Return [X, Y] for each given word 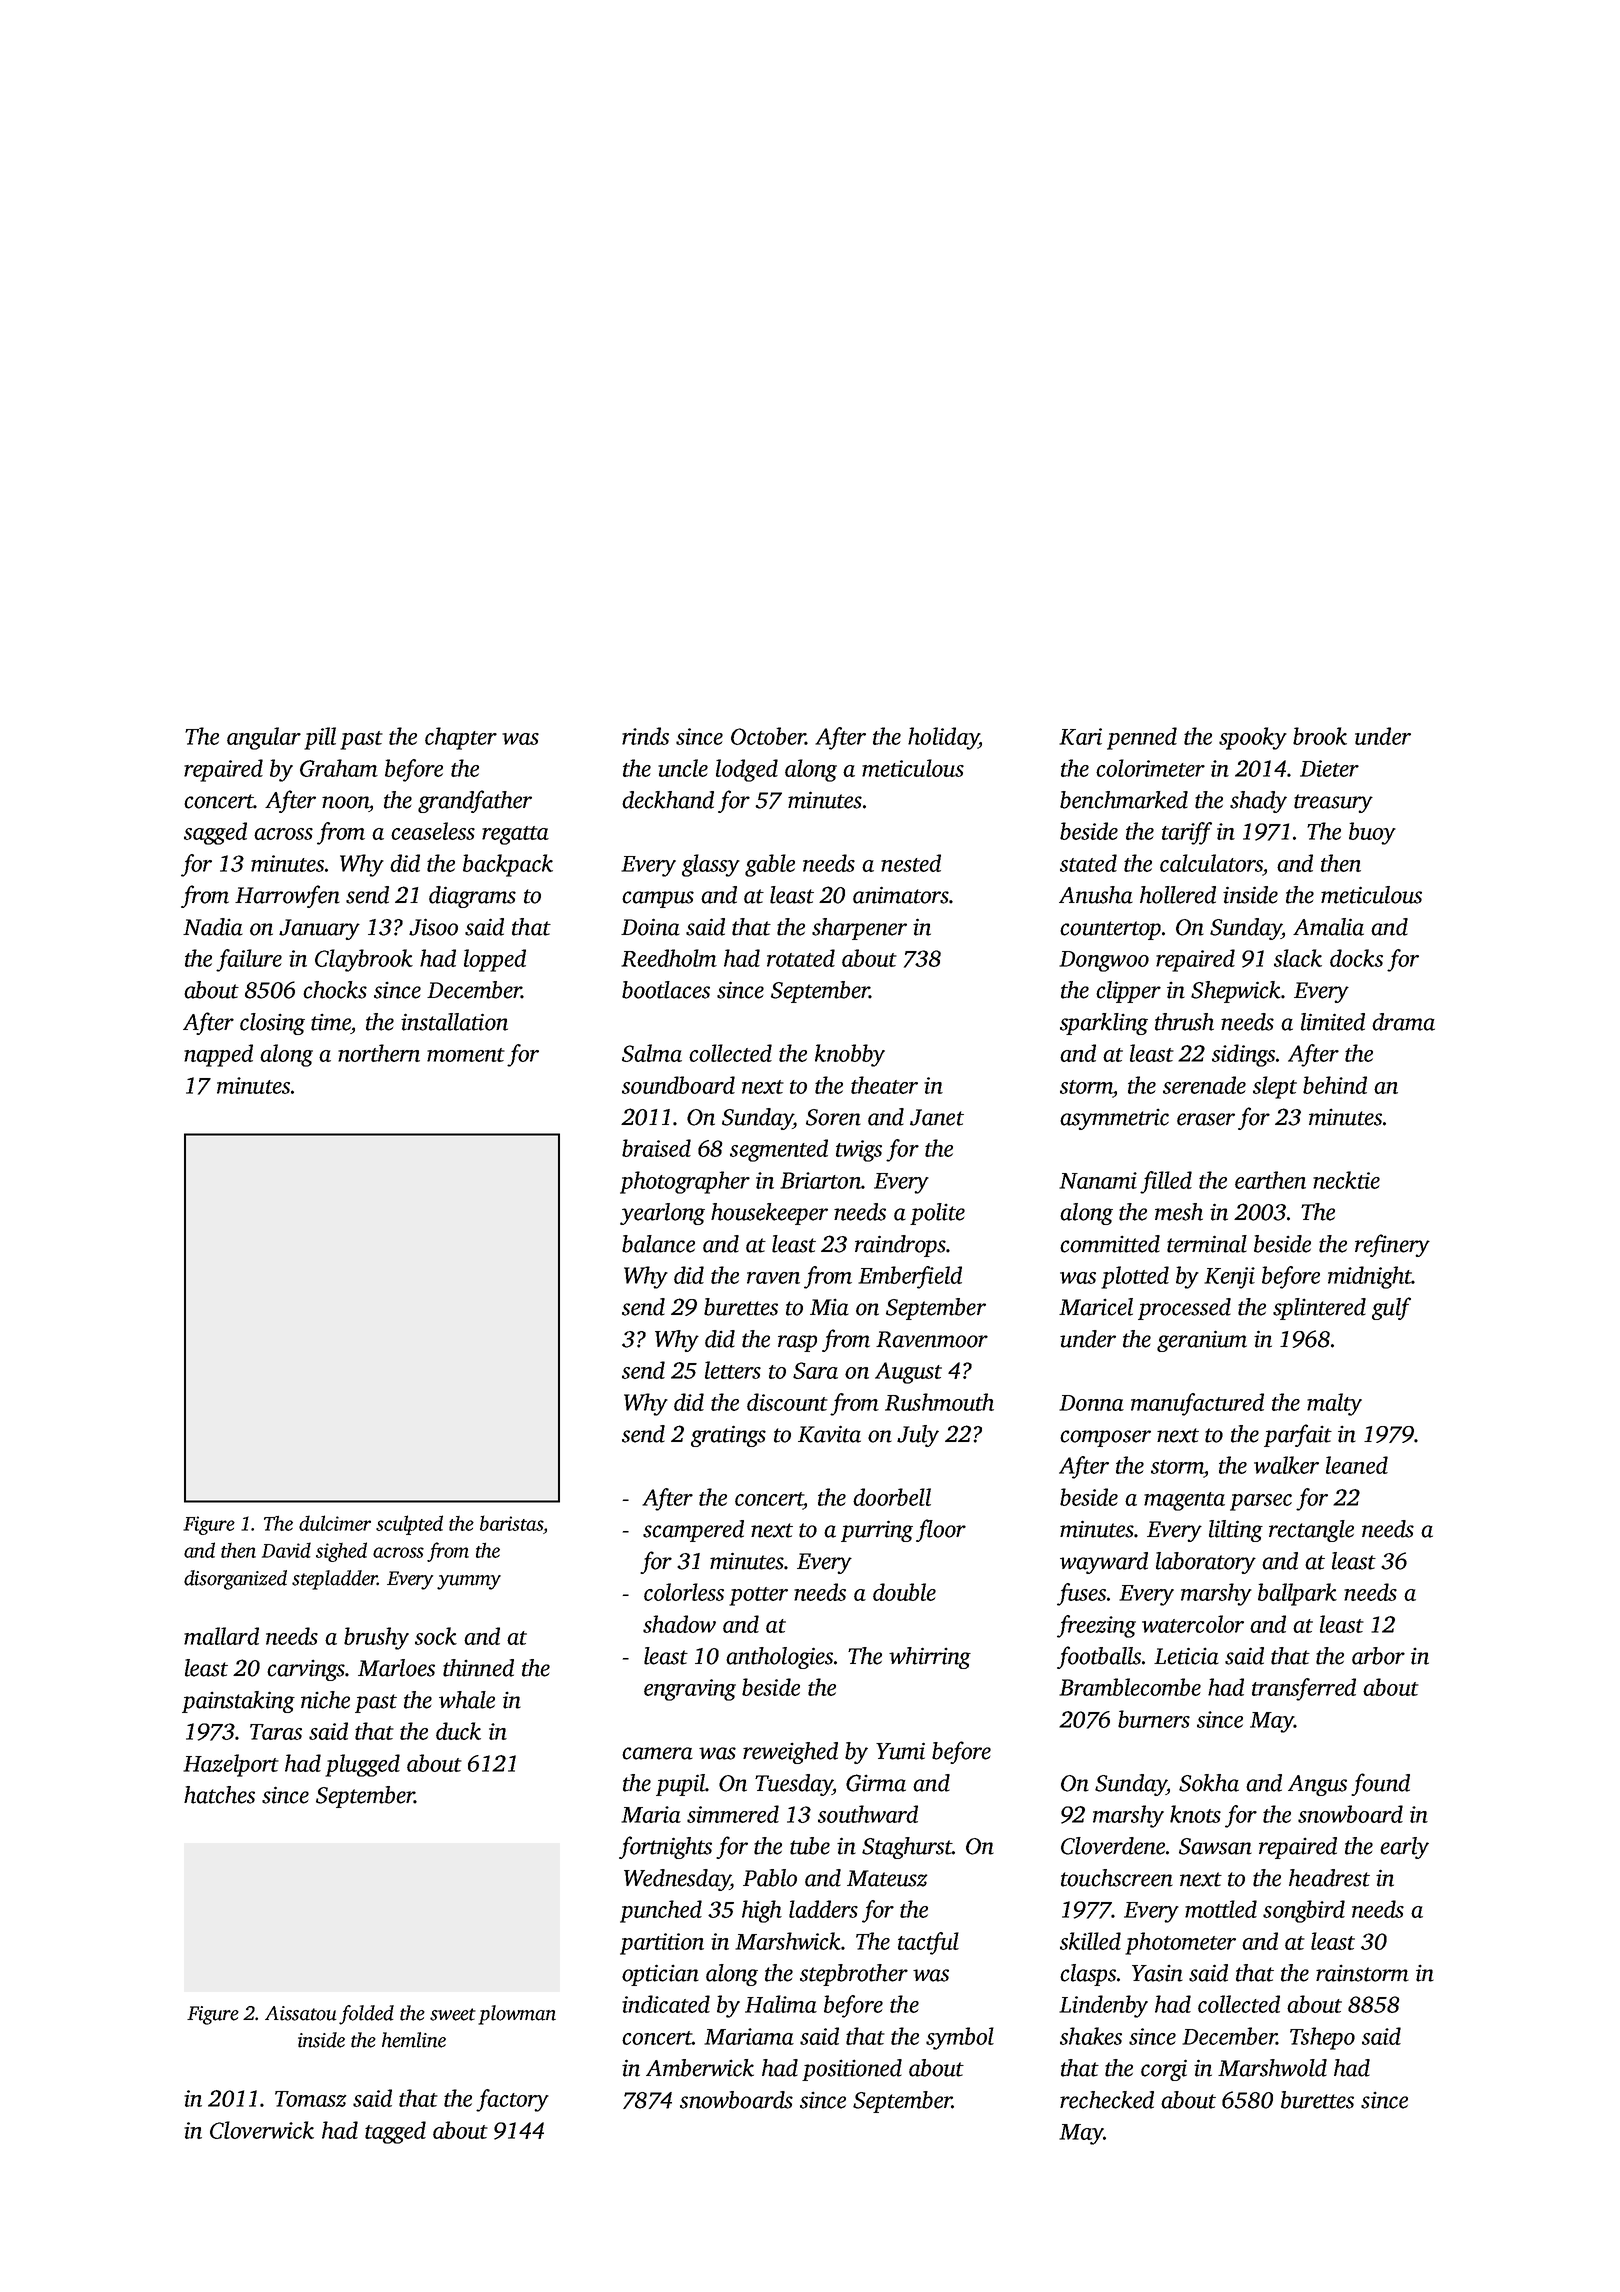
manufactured [1197, 1404]
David [286, 1550]
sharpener [859, 929]
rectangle [1311, 1531]
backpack [508, 865]
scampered [693, 1531]
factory [512, 2100]
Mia [829, 1307]
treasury [1333, 803]
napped [218, 1055]
